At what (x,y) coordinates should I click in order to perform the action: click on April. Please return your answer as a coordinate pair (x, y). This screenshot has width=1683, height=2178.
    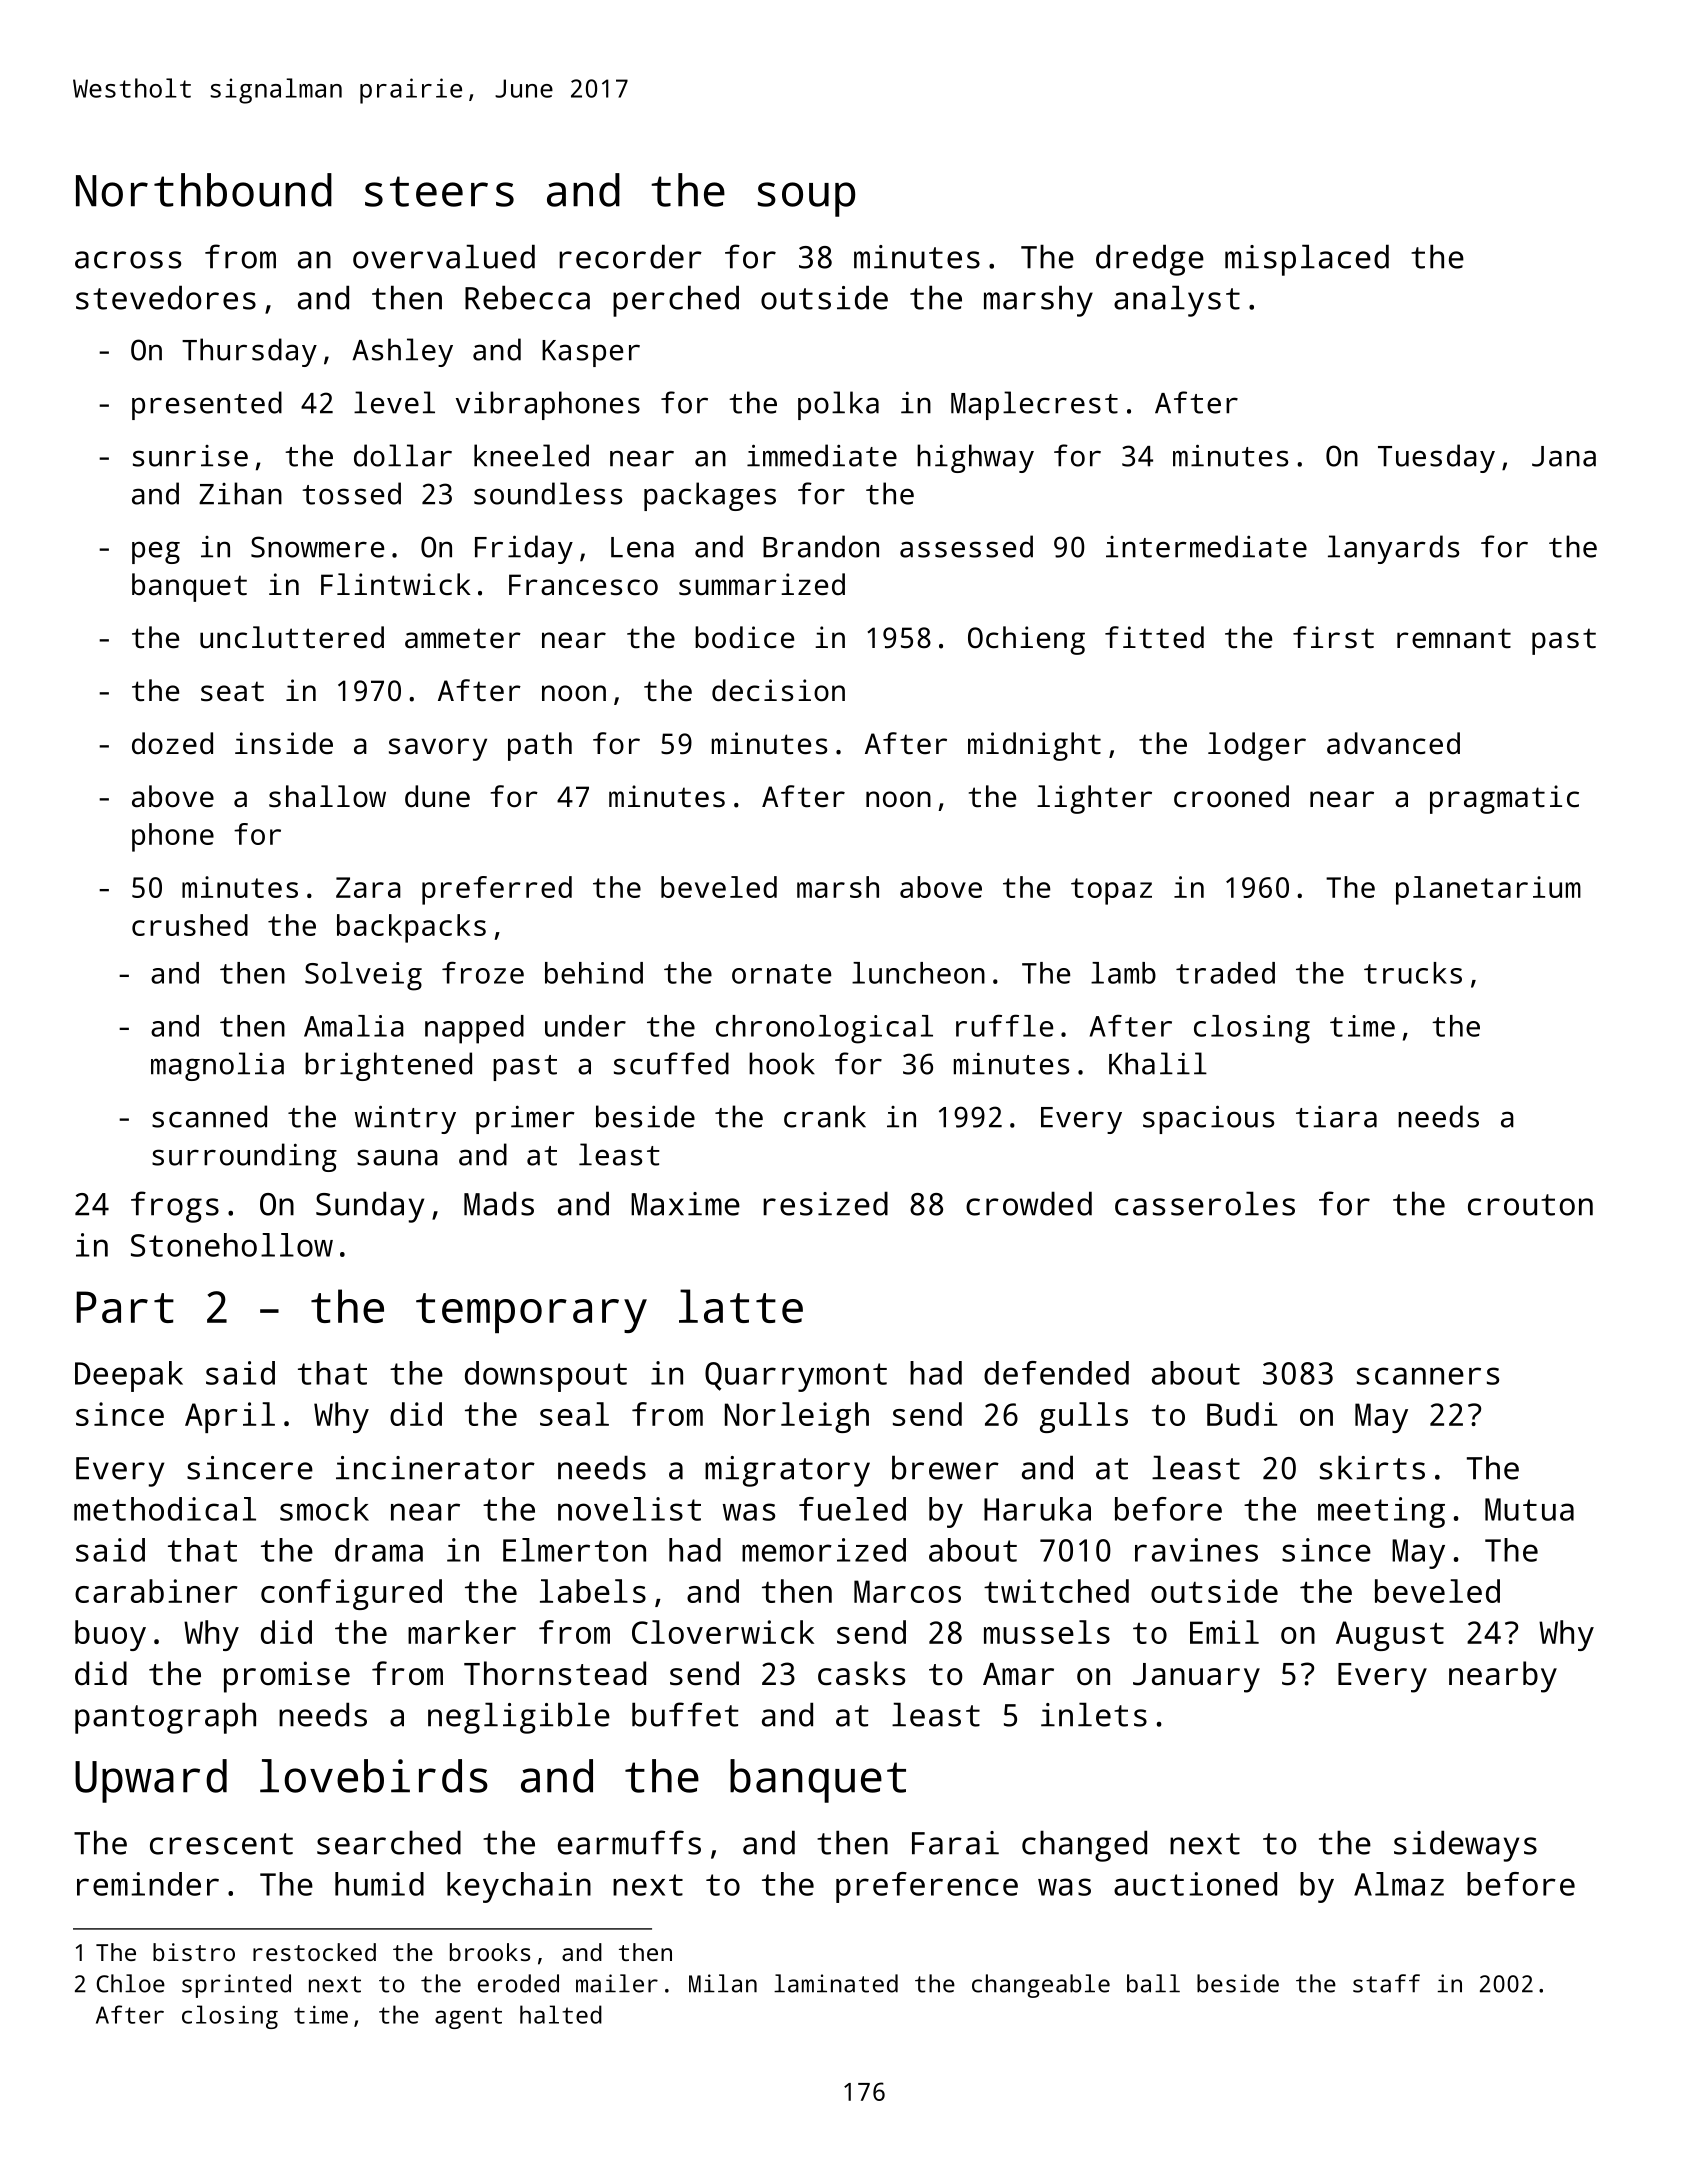
    Looking at the image, I should click on (230, 1417).
